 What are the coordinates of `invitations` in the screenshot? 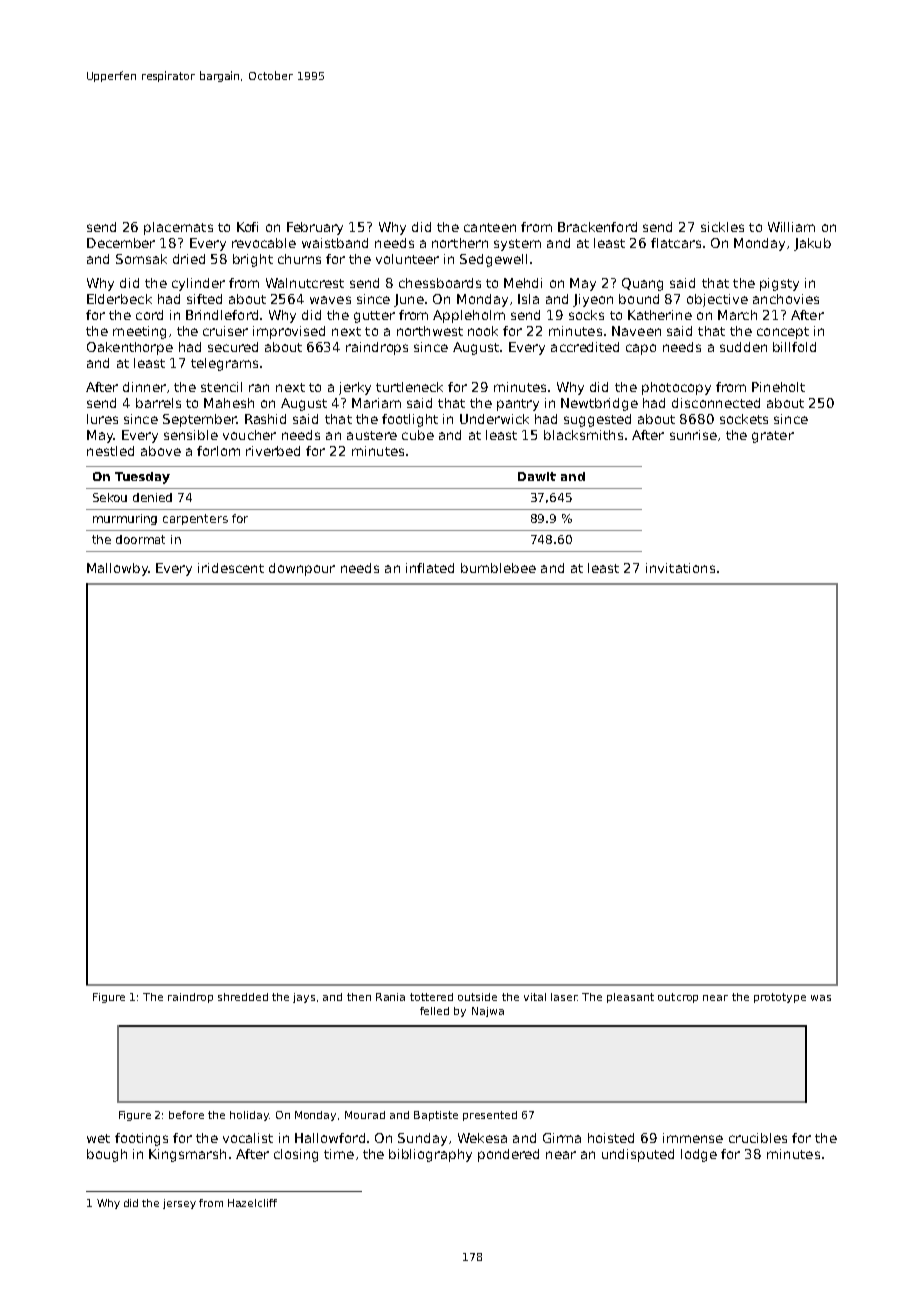 It's located at (680, 568).
